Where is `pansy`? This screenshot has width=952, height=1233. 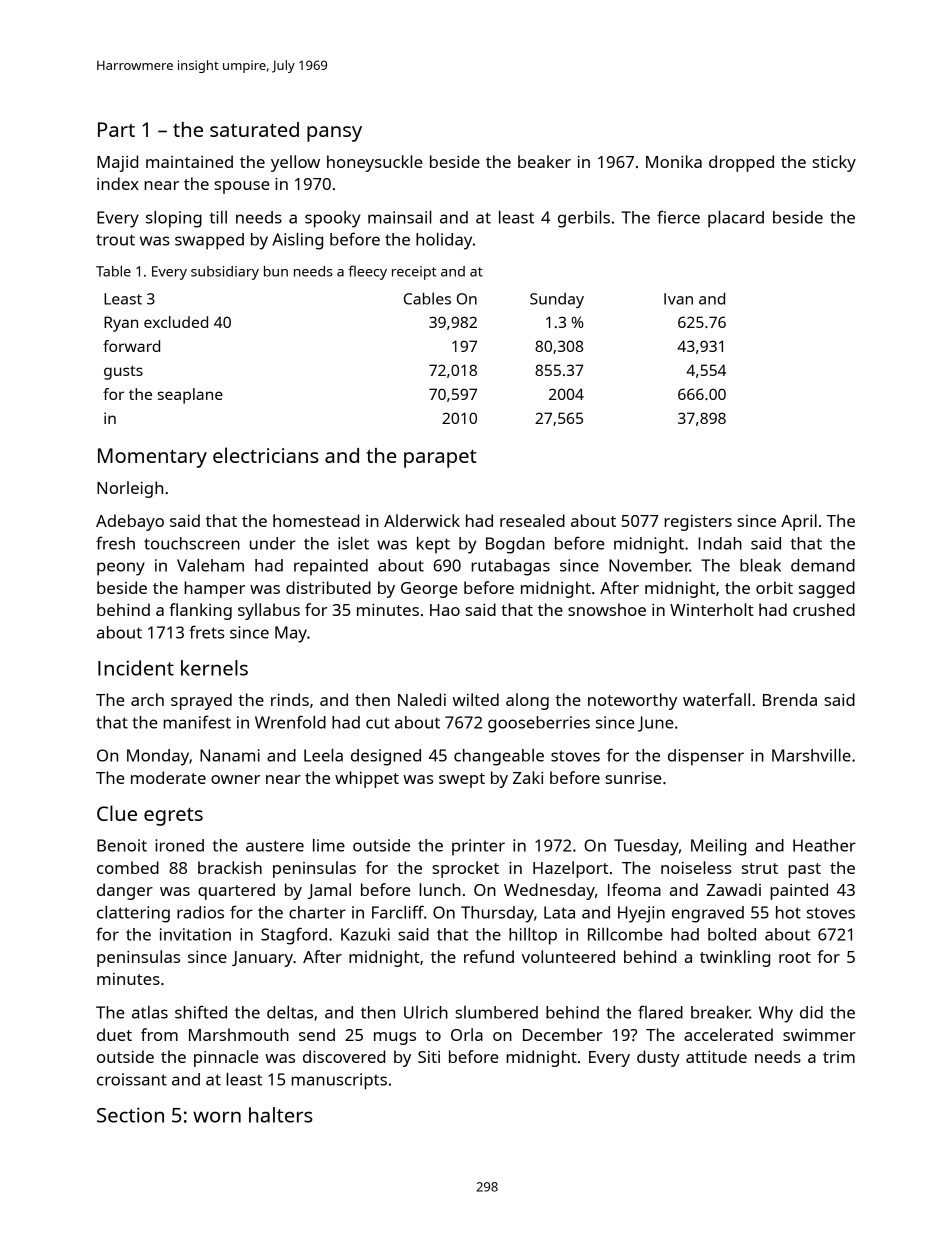 pansy is located at coordinates (334, 134).
